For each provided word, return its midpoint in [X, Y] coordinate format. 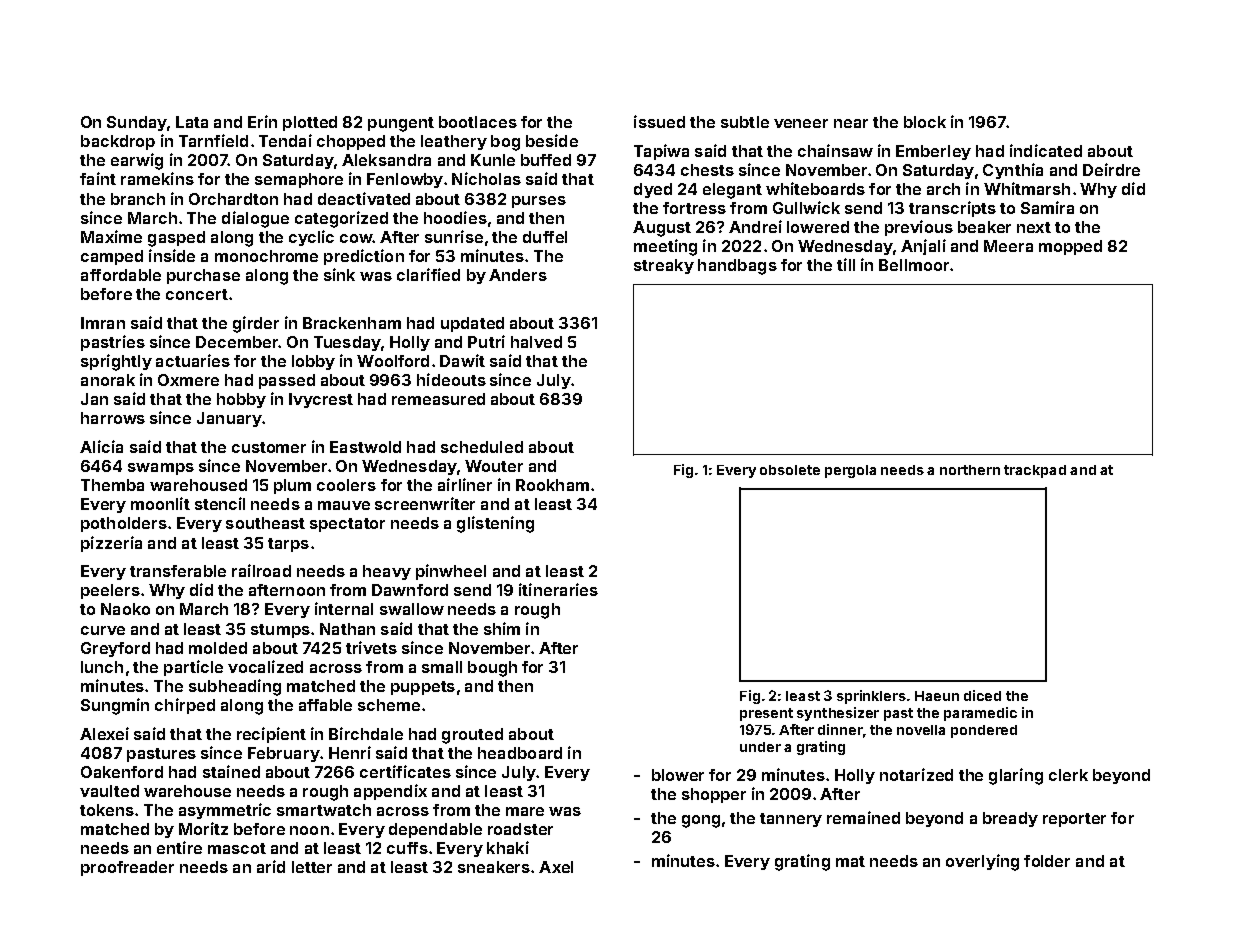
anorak [108, 380]
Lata [192, 122]
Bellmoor [914, 265]
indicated [1046, 150]
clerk [1068, 775]
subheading [235, 687]
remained [863, 817]
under [760, 747]
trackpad [1035, 471]
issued [659, 121]
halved [536, 342]
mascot [237, 848]
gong [701, 821]
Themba [112, 485]
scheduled [482, 447]
